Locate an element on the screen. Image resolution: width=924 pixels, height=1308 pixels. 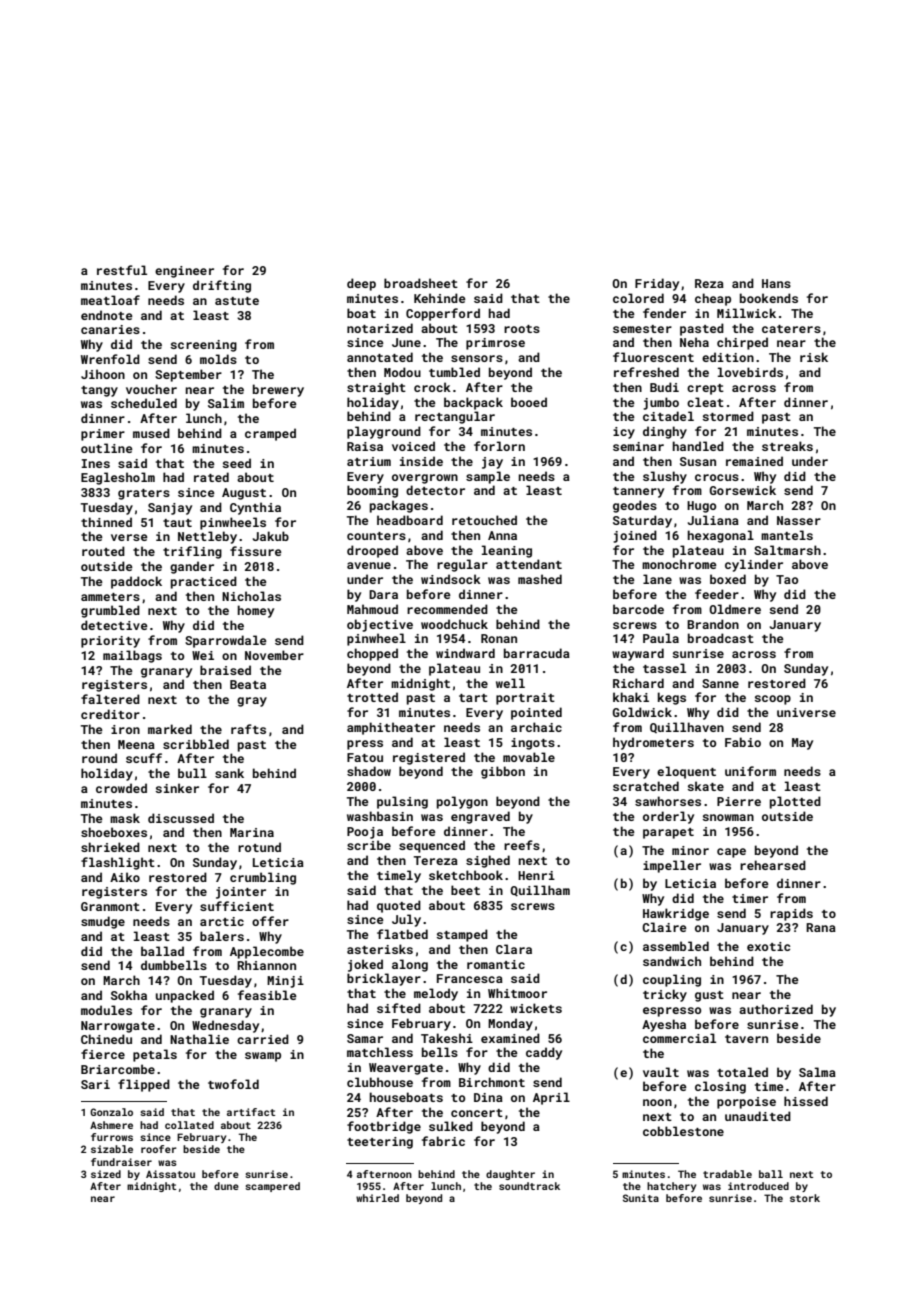
caterers is located at coordinates (791, 329).
